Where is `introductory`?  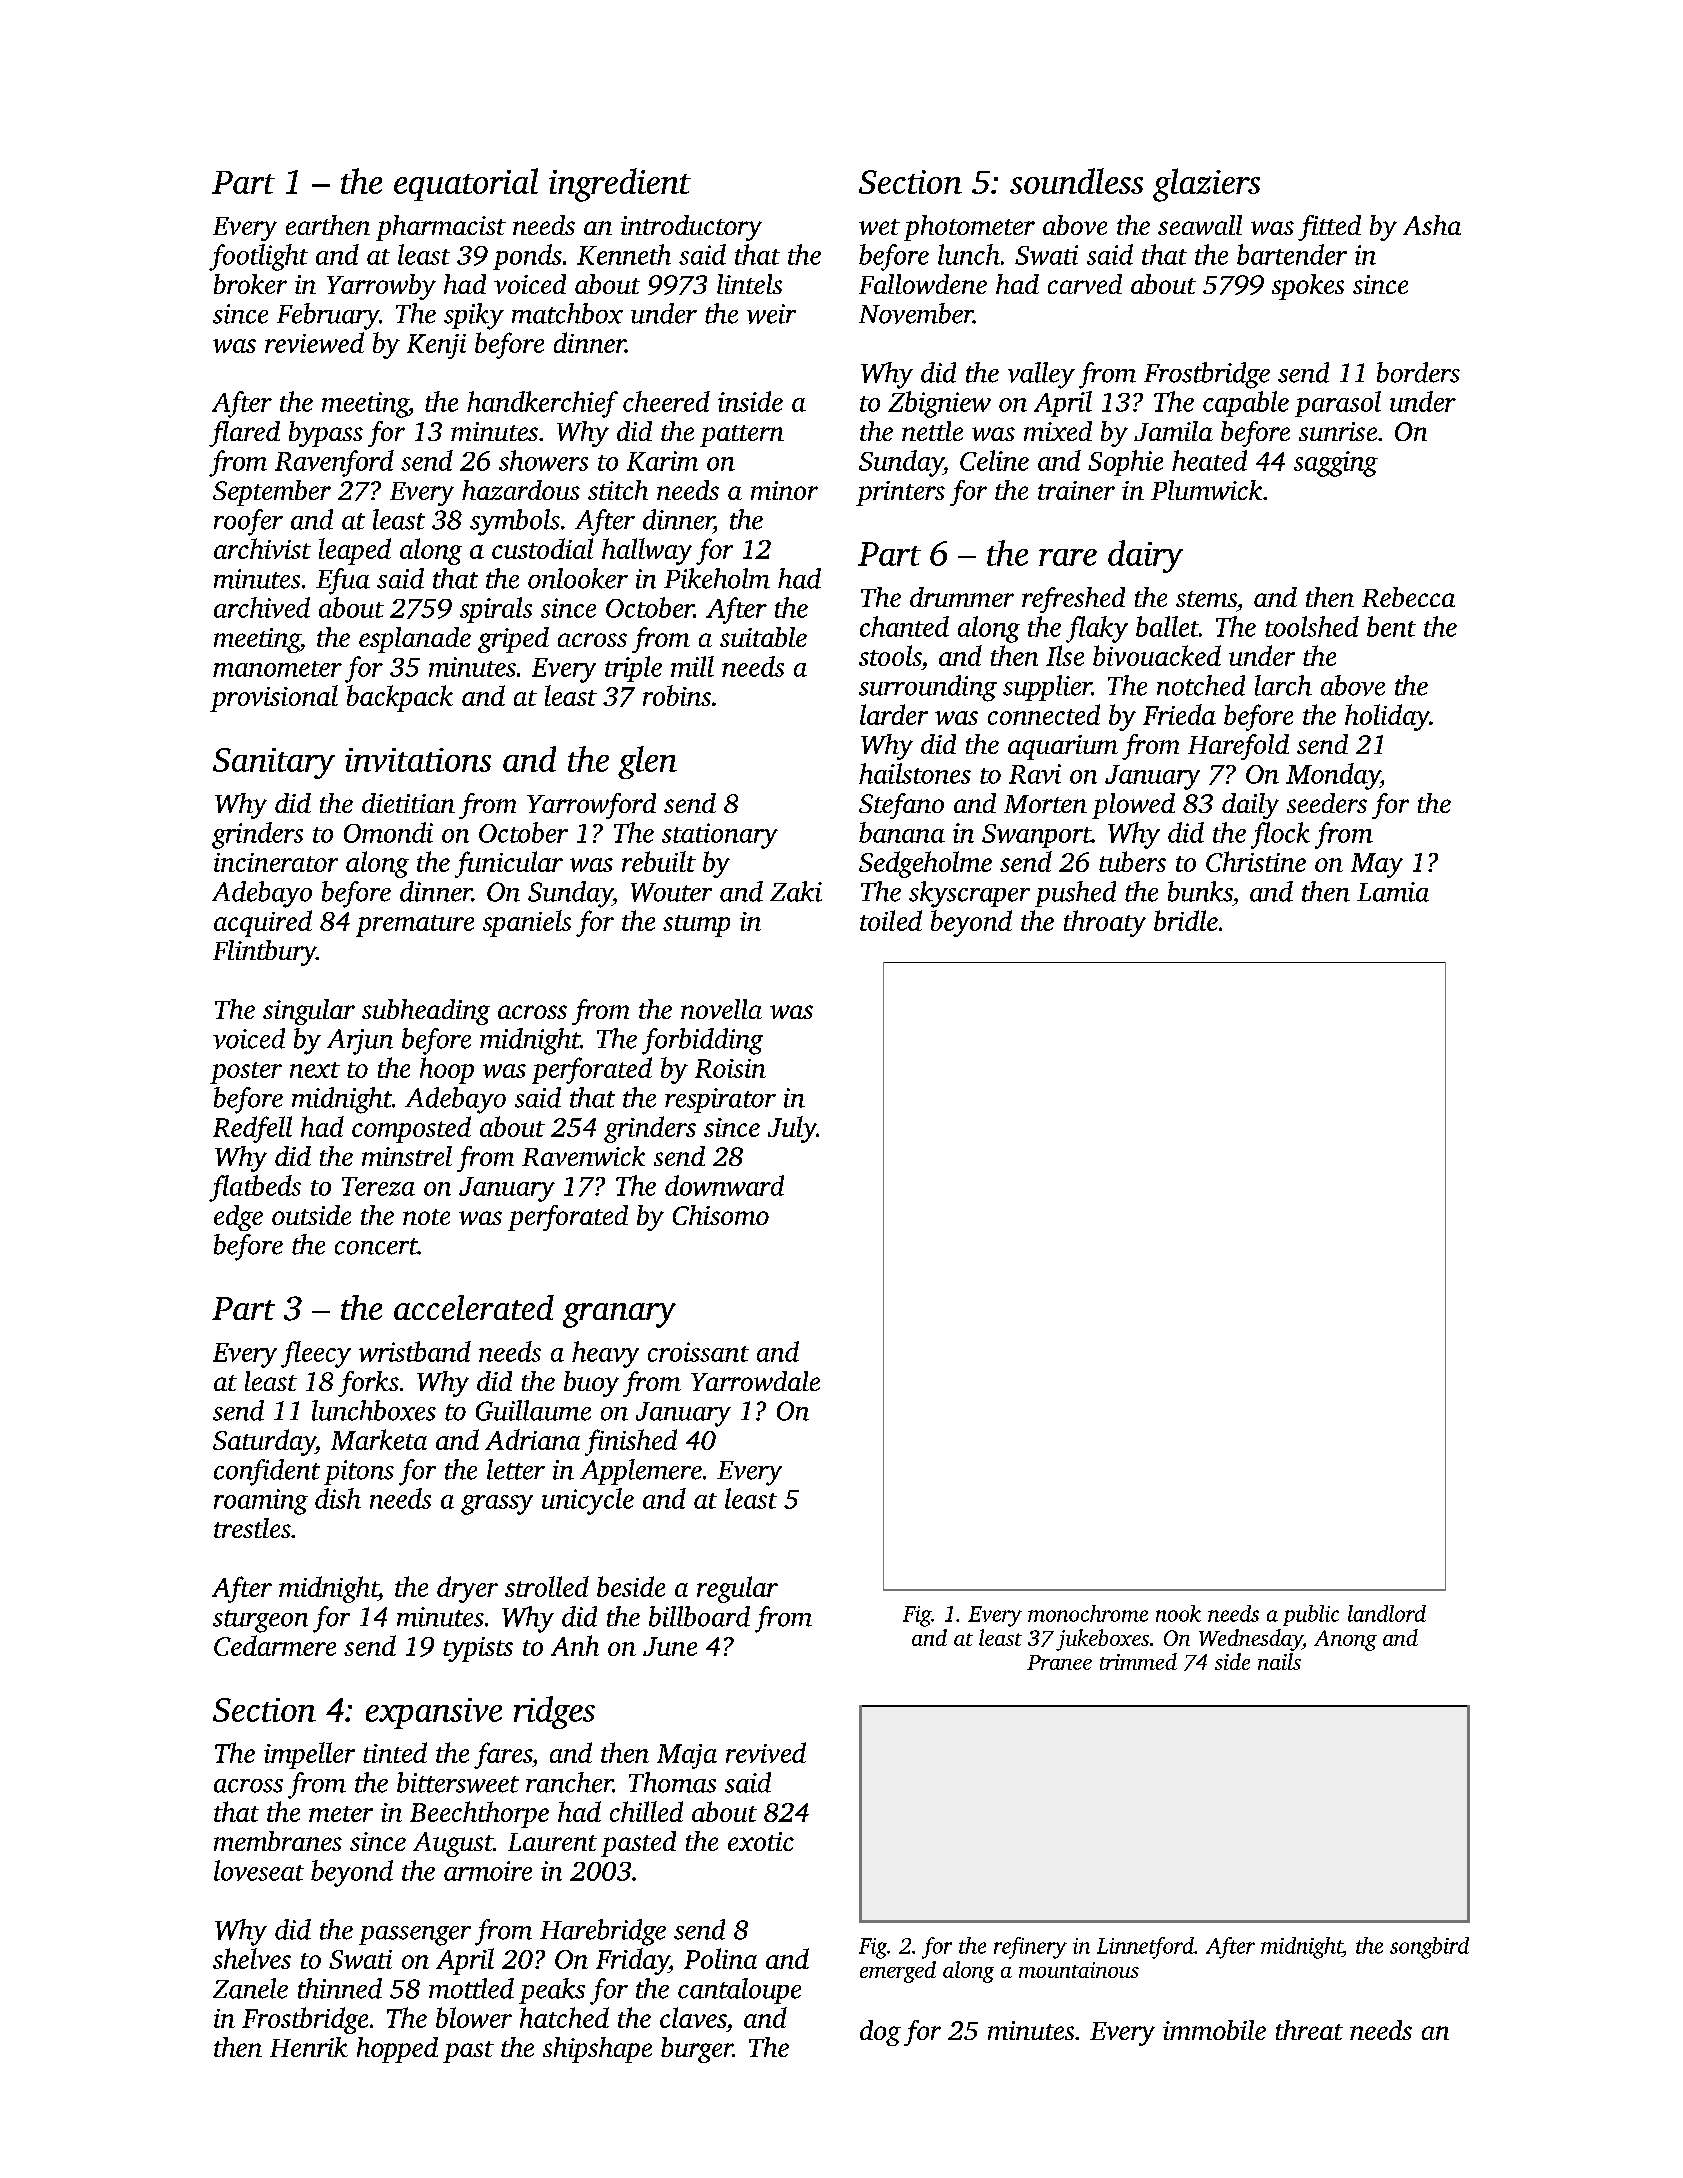
introductory is located at coordinates (691, 228).
